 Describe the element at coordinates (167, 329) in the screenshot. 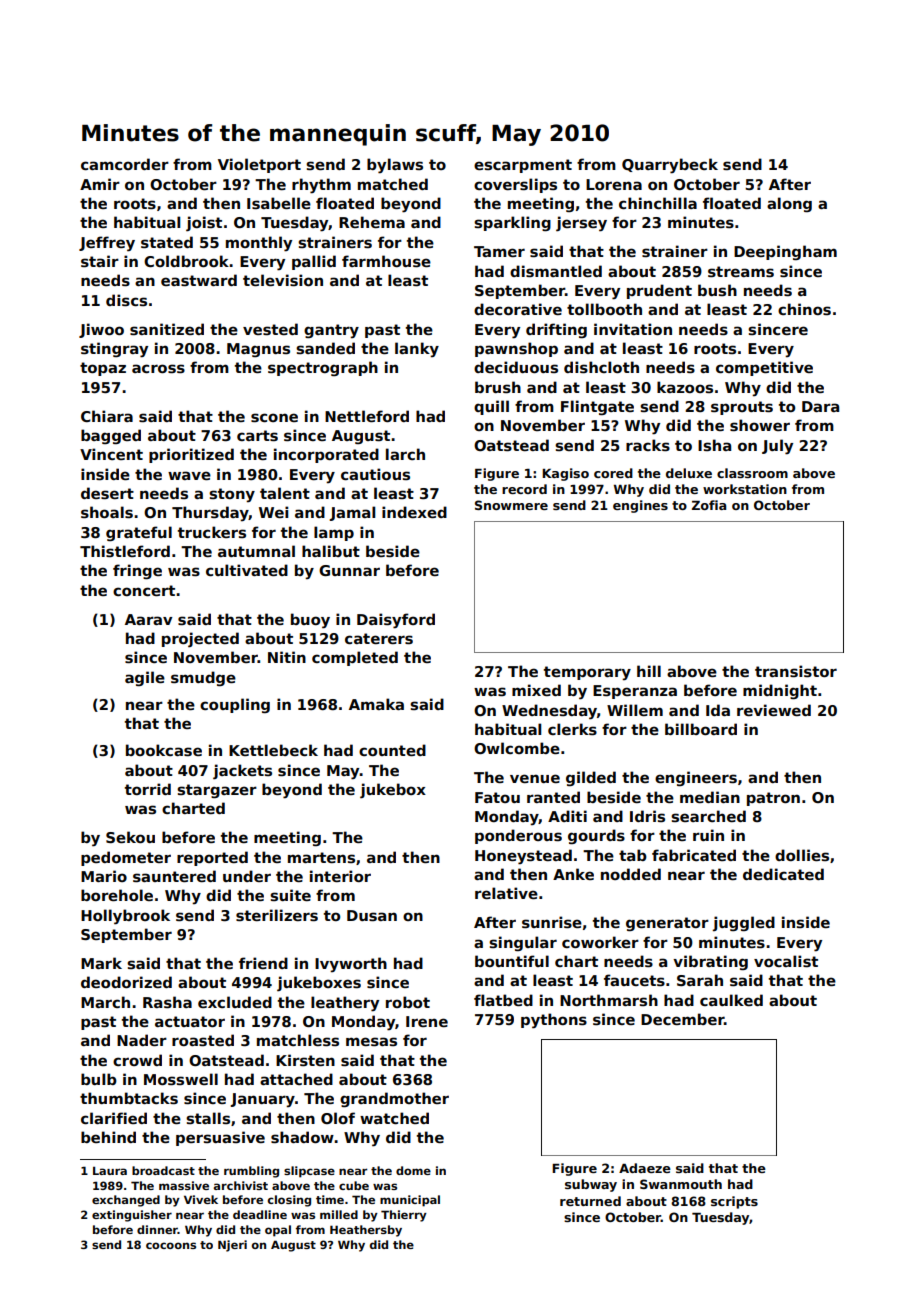

I see `sanitized` at that location.
